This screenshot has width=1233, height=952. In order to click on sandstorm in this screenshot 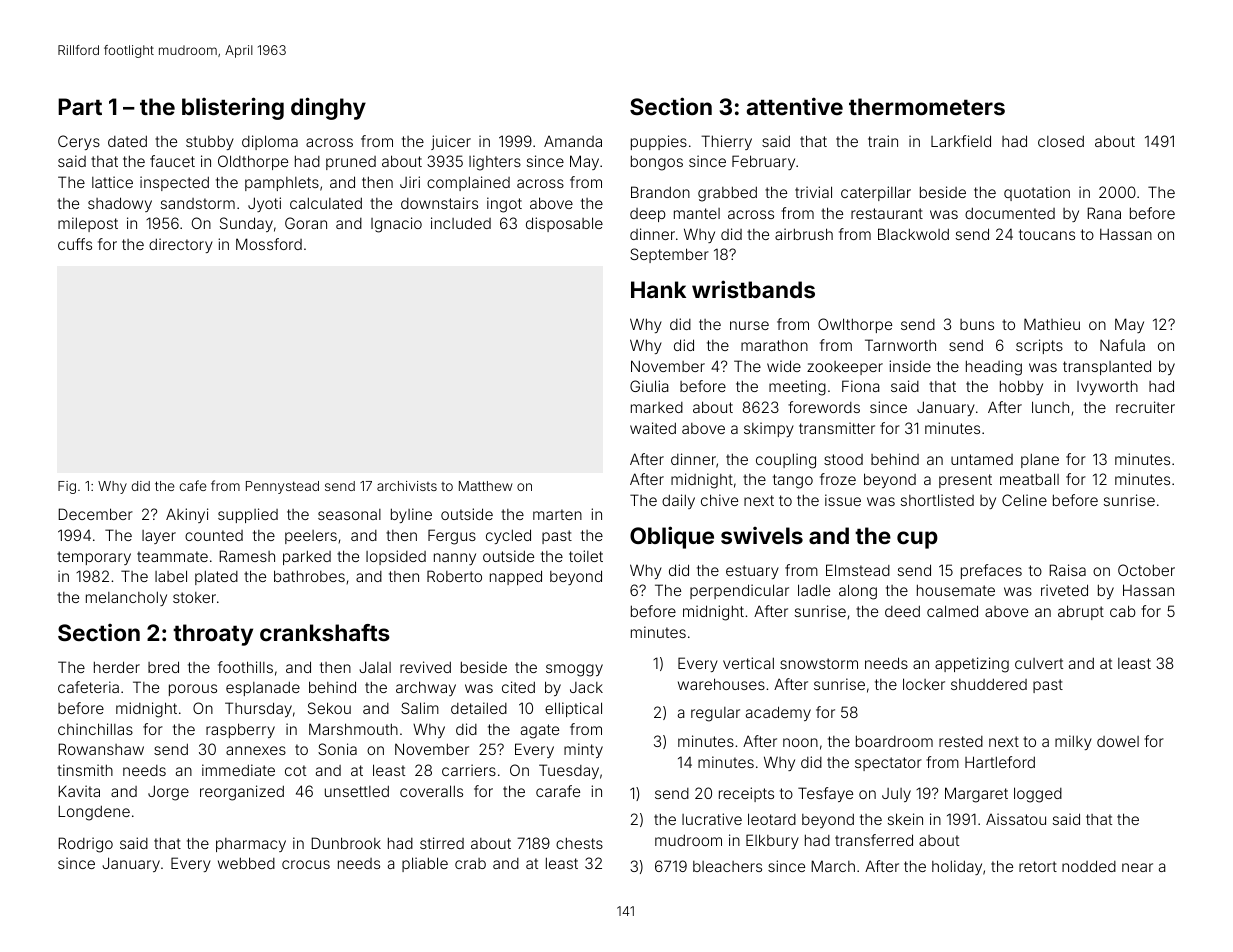, I will do `click(198, 203)`.
